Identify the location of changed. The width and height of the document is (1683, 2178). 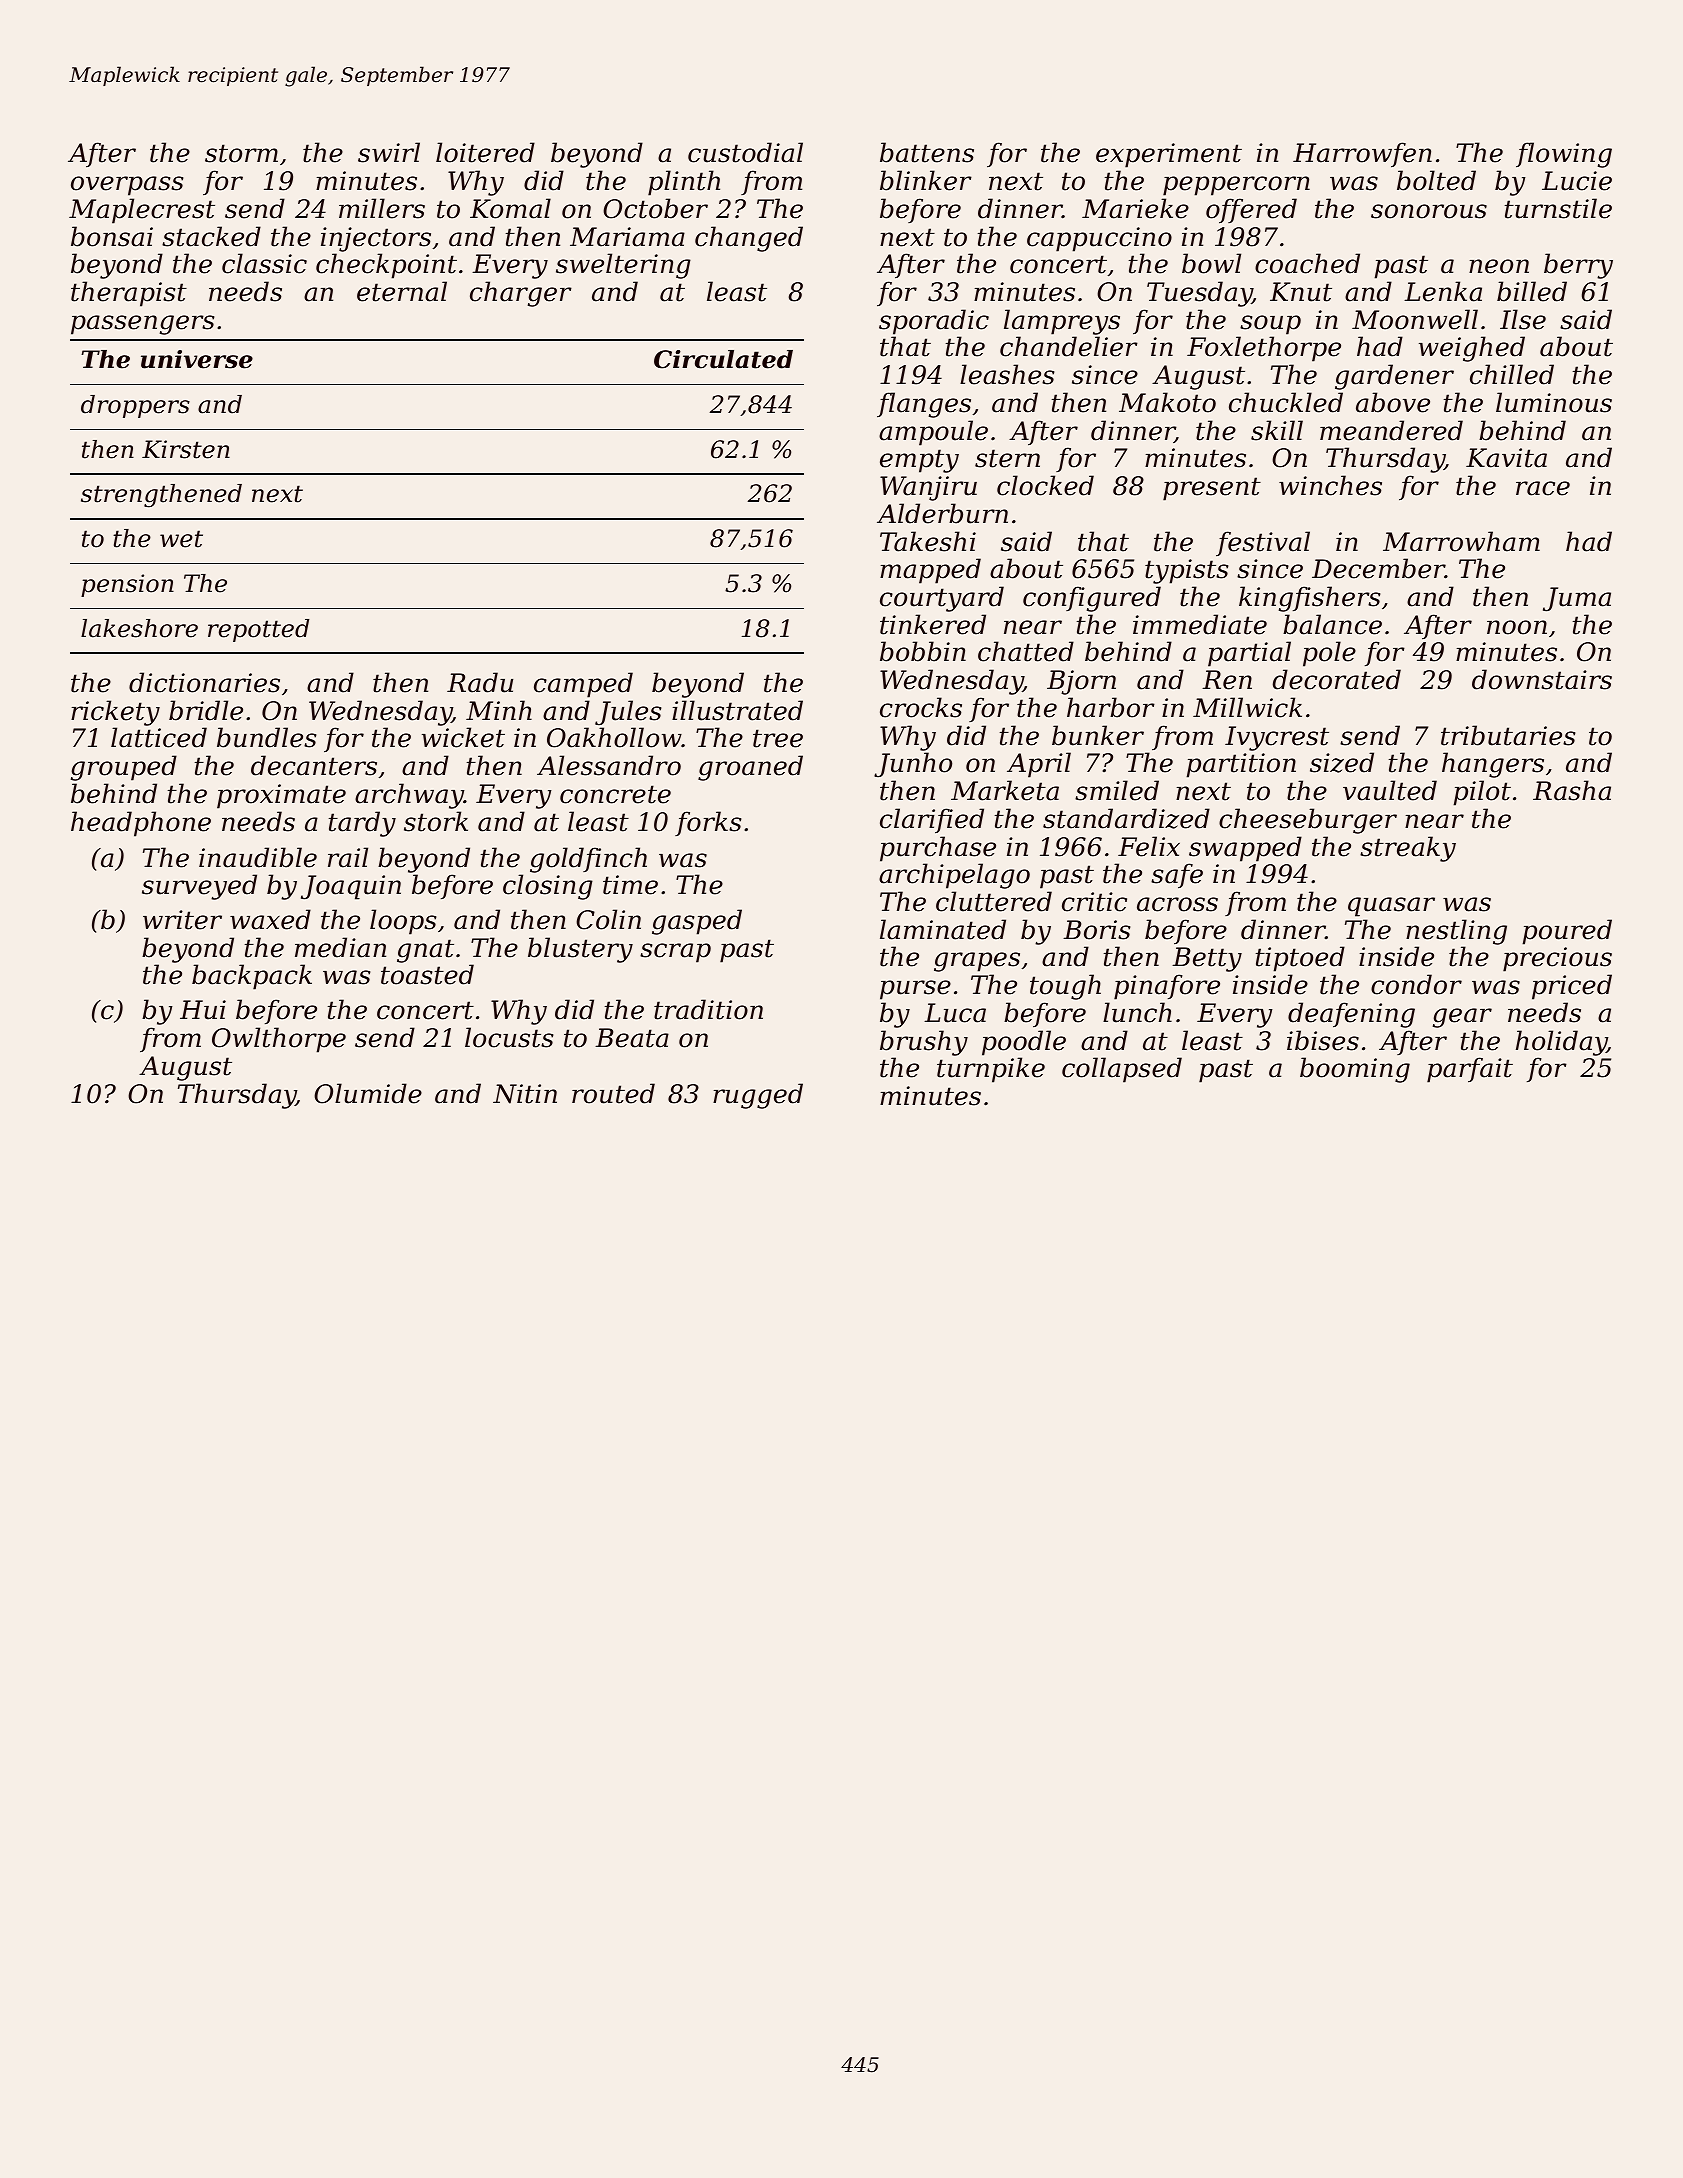
(749, 239).
